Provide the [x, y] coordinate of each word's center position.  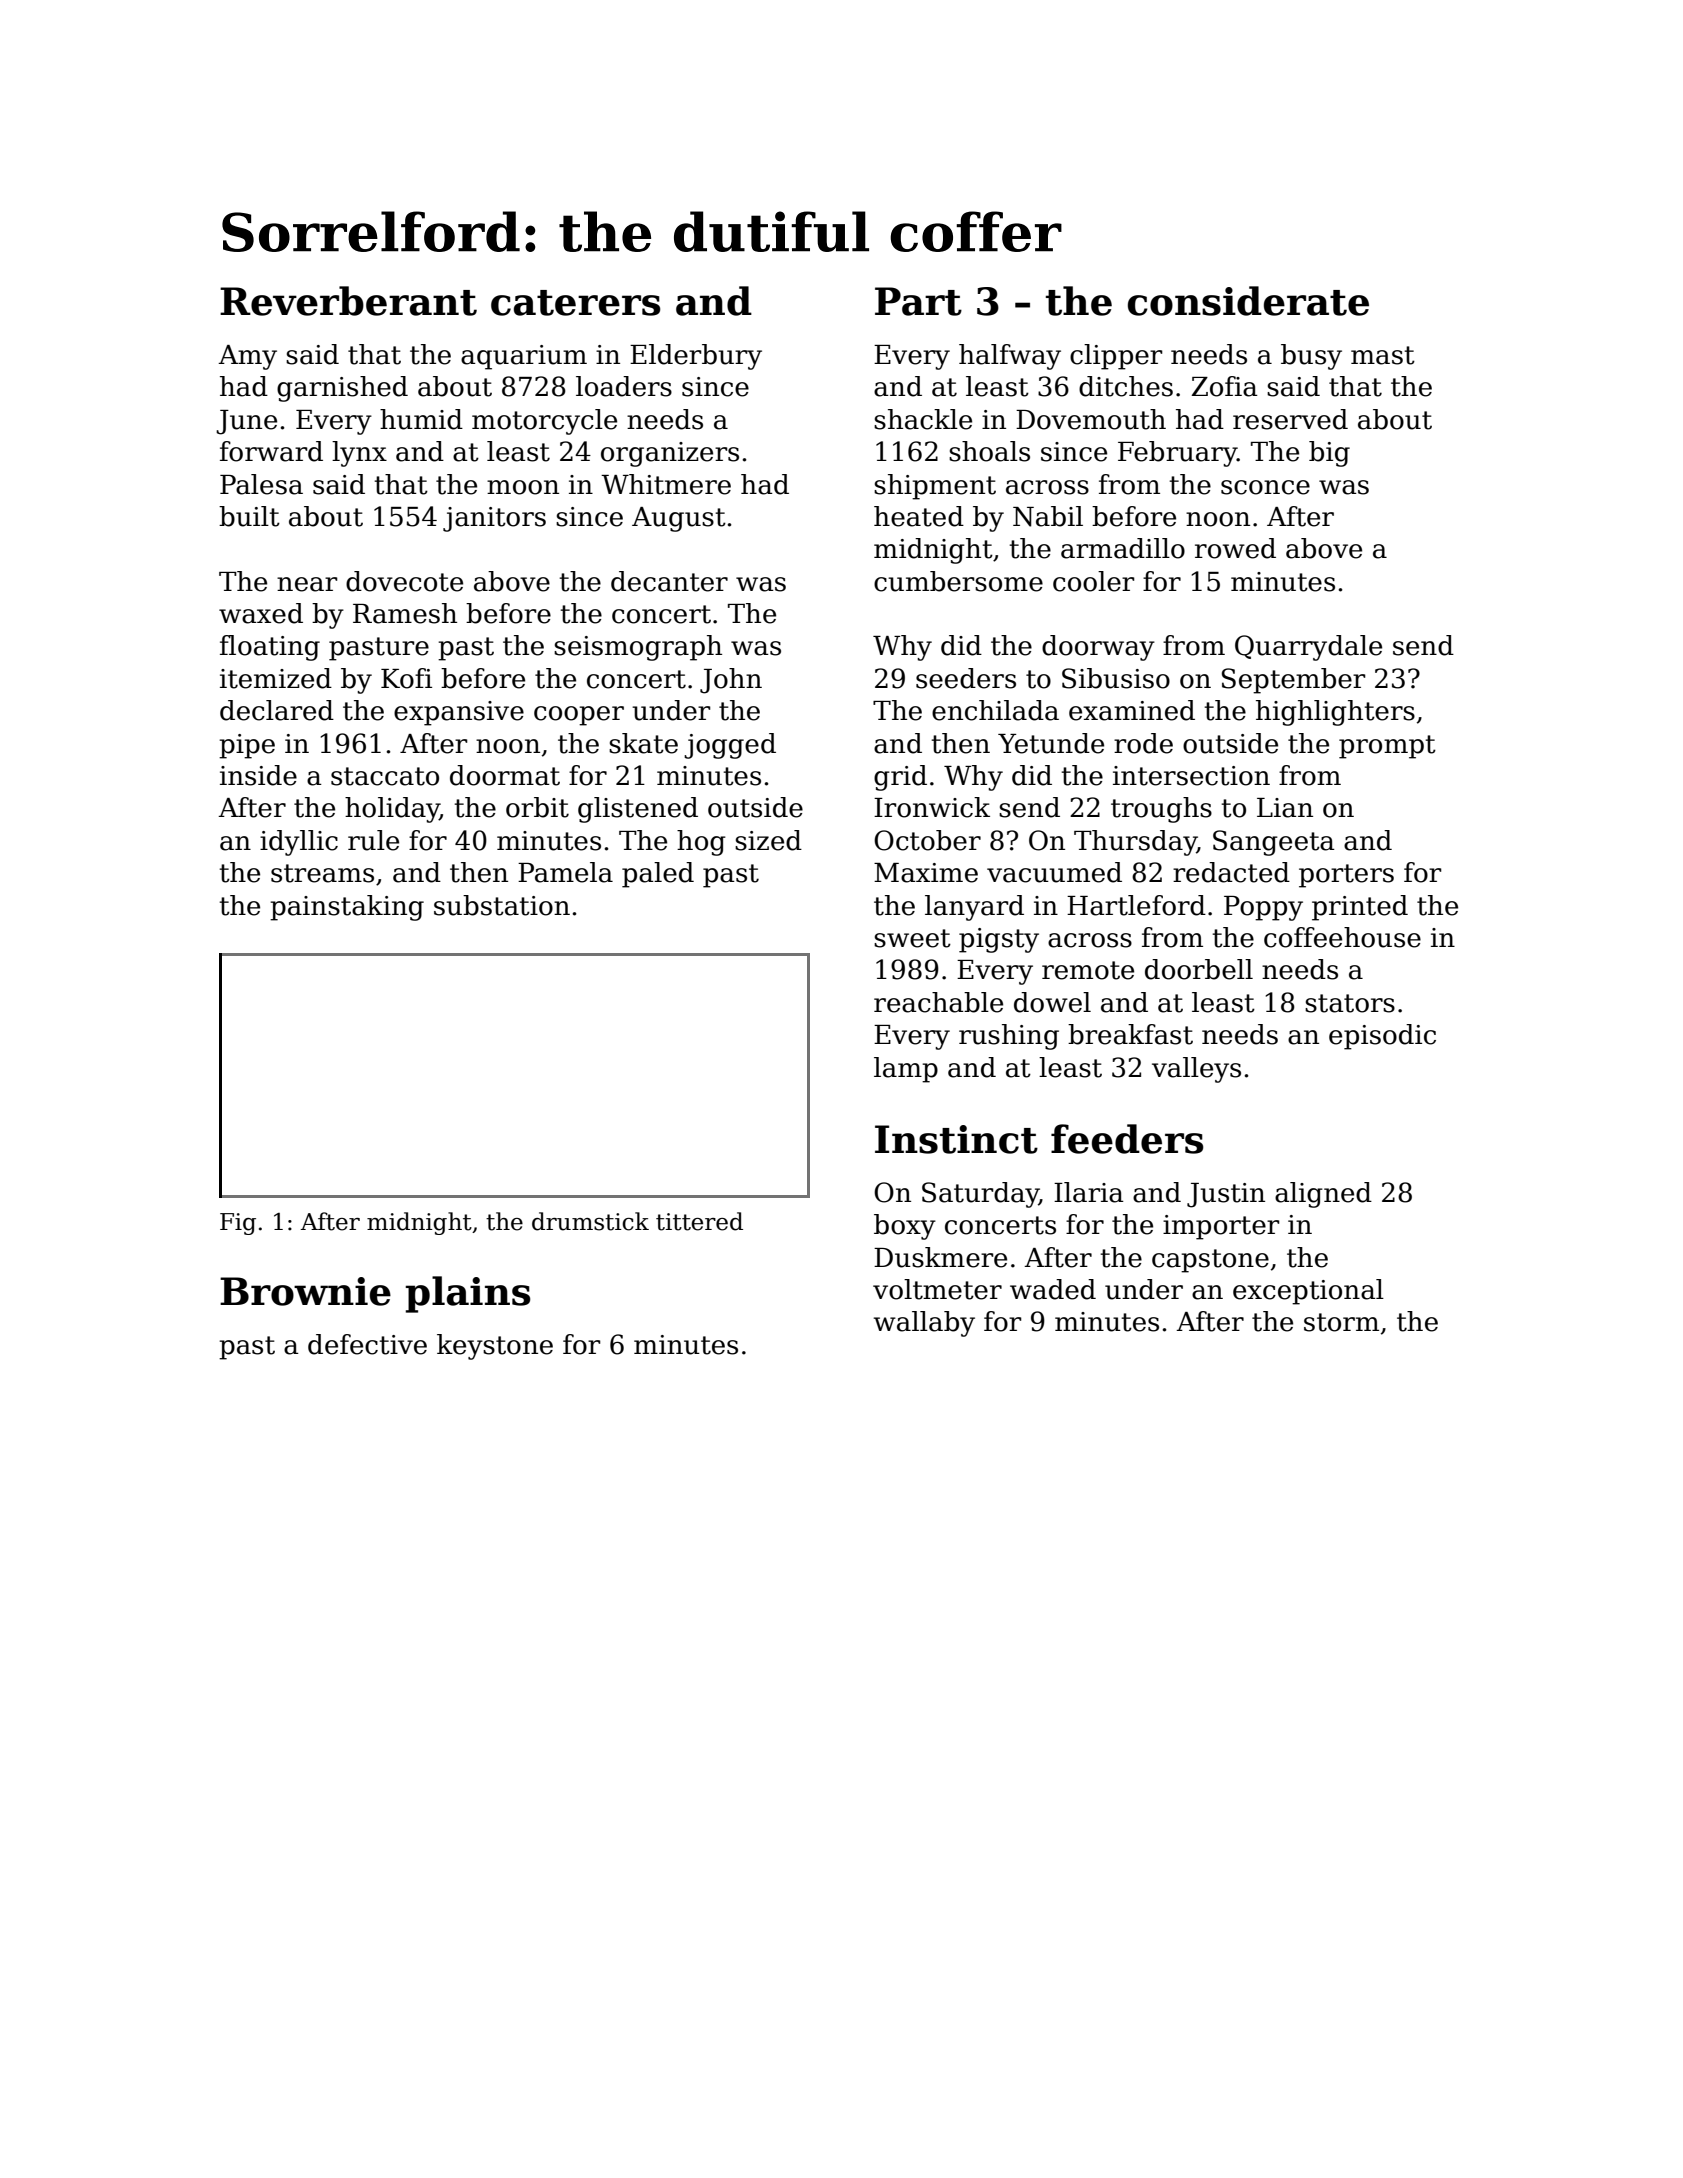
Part [918, 301]
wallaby [924, 1324]
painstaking [347, 908]
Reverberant [348, 301]
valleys [1196, 1070]
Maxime [926, 873]
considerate [1248, 301]
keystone [495, 1347]
